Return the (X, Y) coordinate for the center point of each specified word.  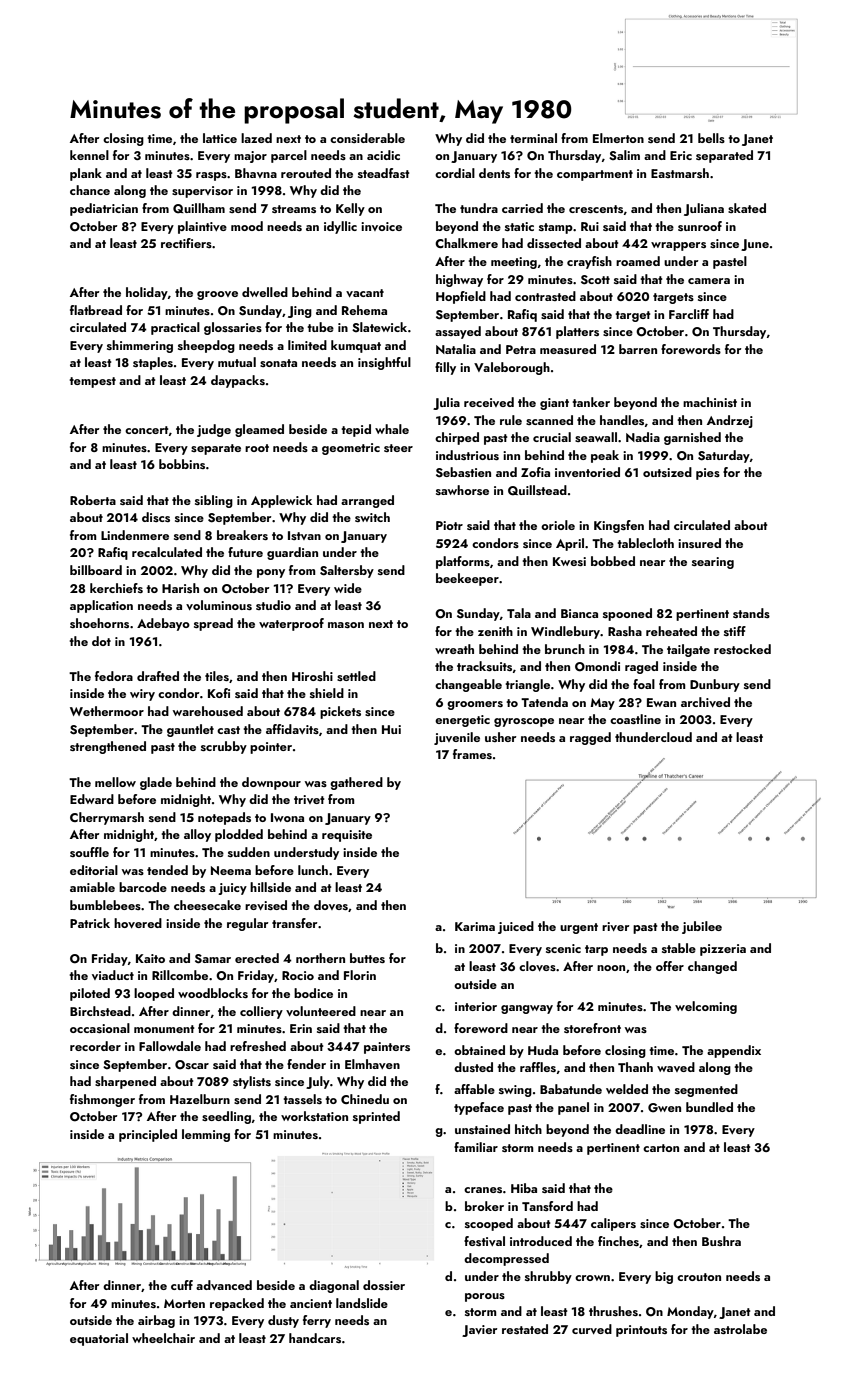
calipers (613, 1224)
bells (711, 138)
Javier (480, 1331)
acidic (383, 155)
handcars (315, 1338)
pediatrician (104, 209)
